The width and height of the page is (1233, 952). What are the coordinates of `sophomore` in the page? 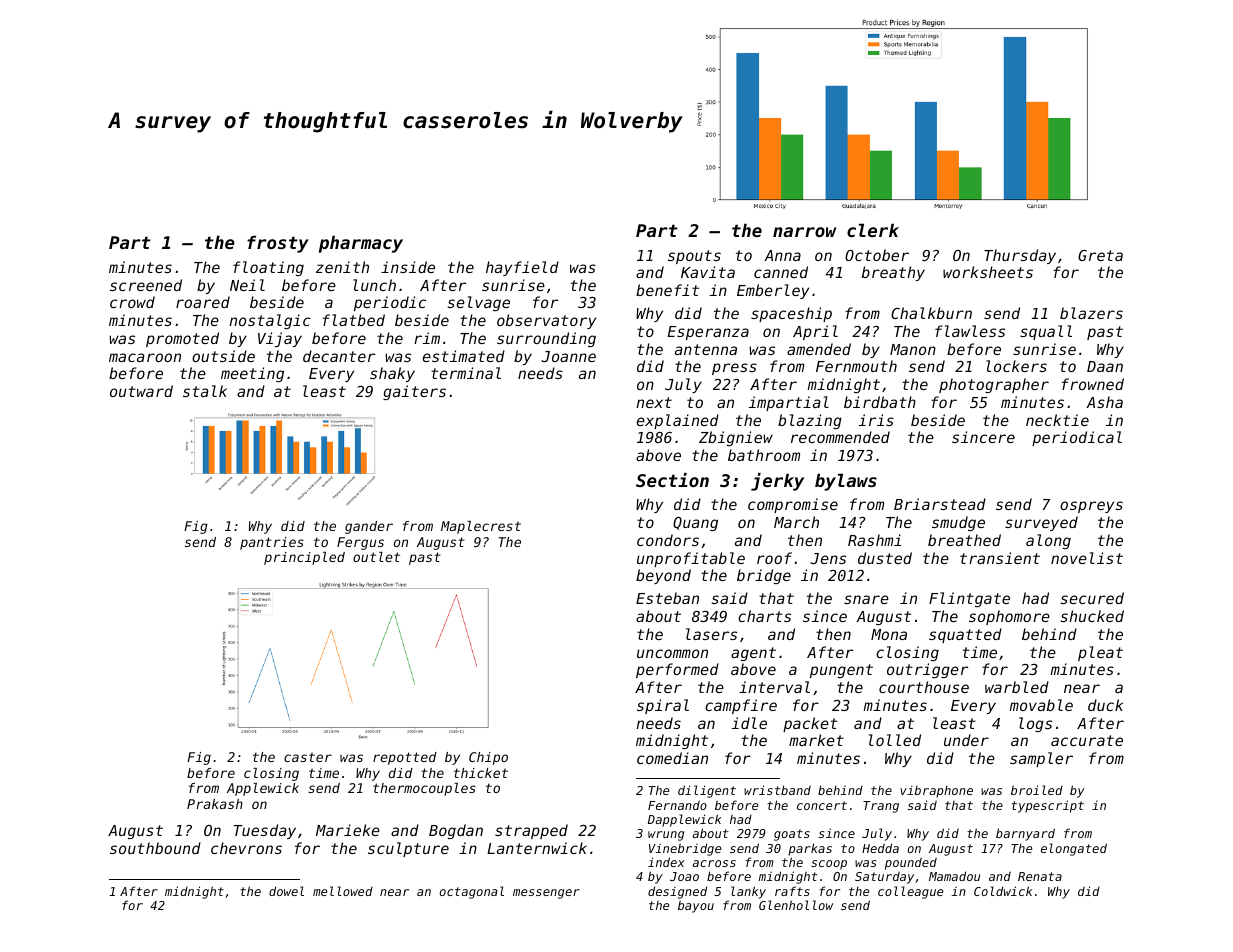 It's located at (1009, 617).
